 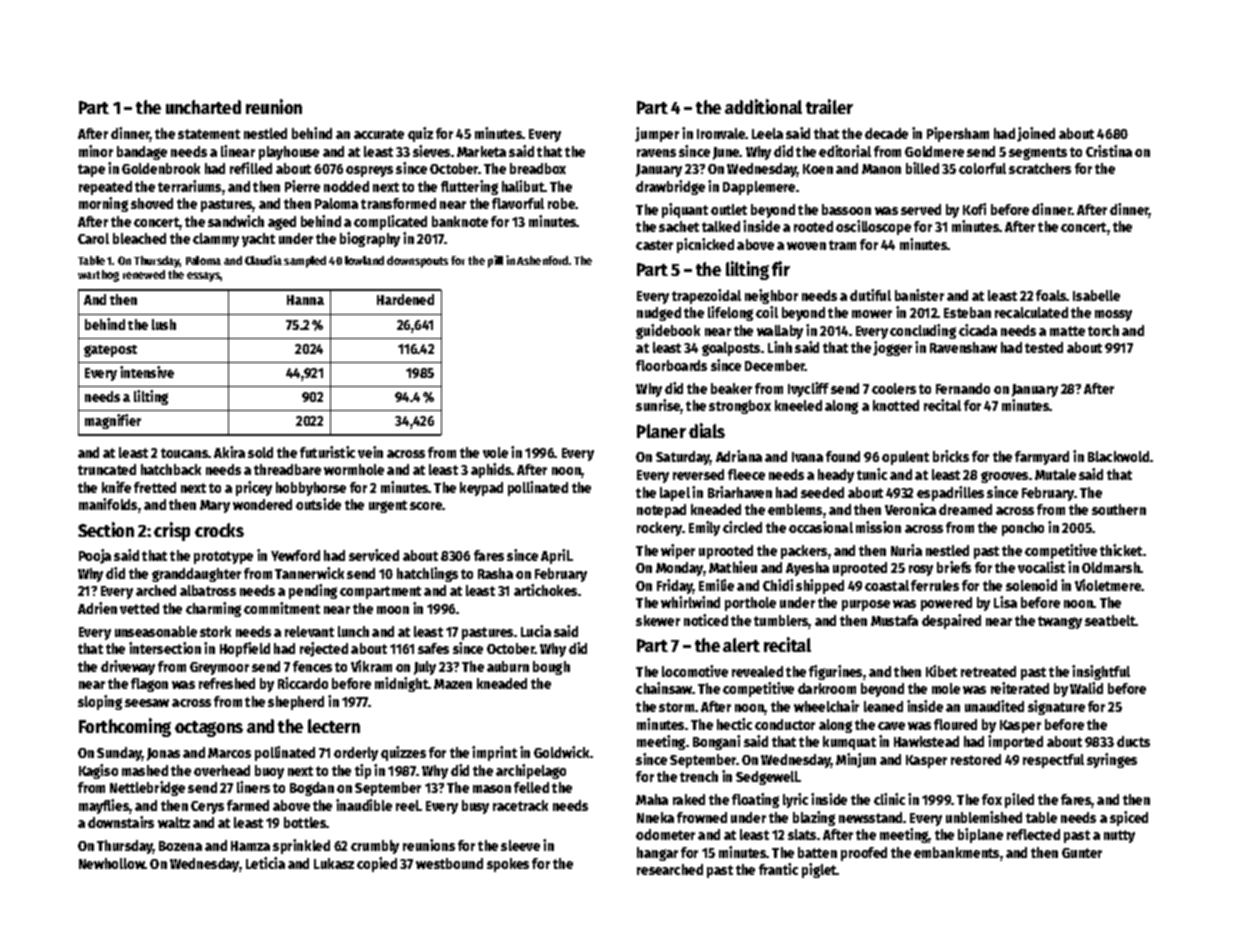 What do you see at coordinates (379, 134) in the screenshot?
I see `accurate` at bounding box center [379, 134].
